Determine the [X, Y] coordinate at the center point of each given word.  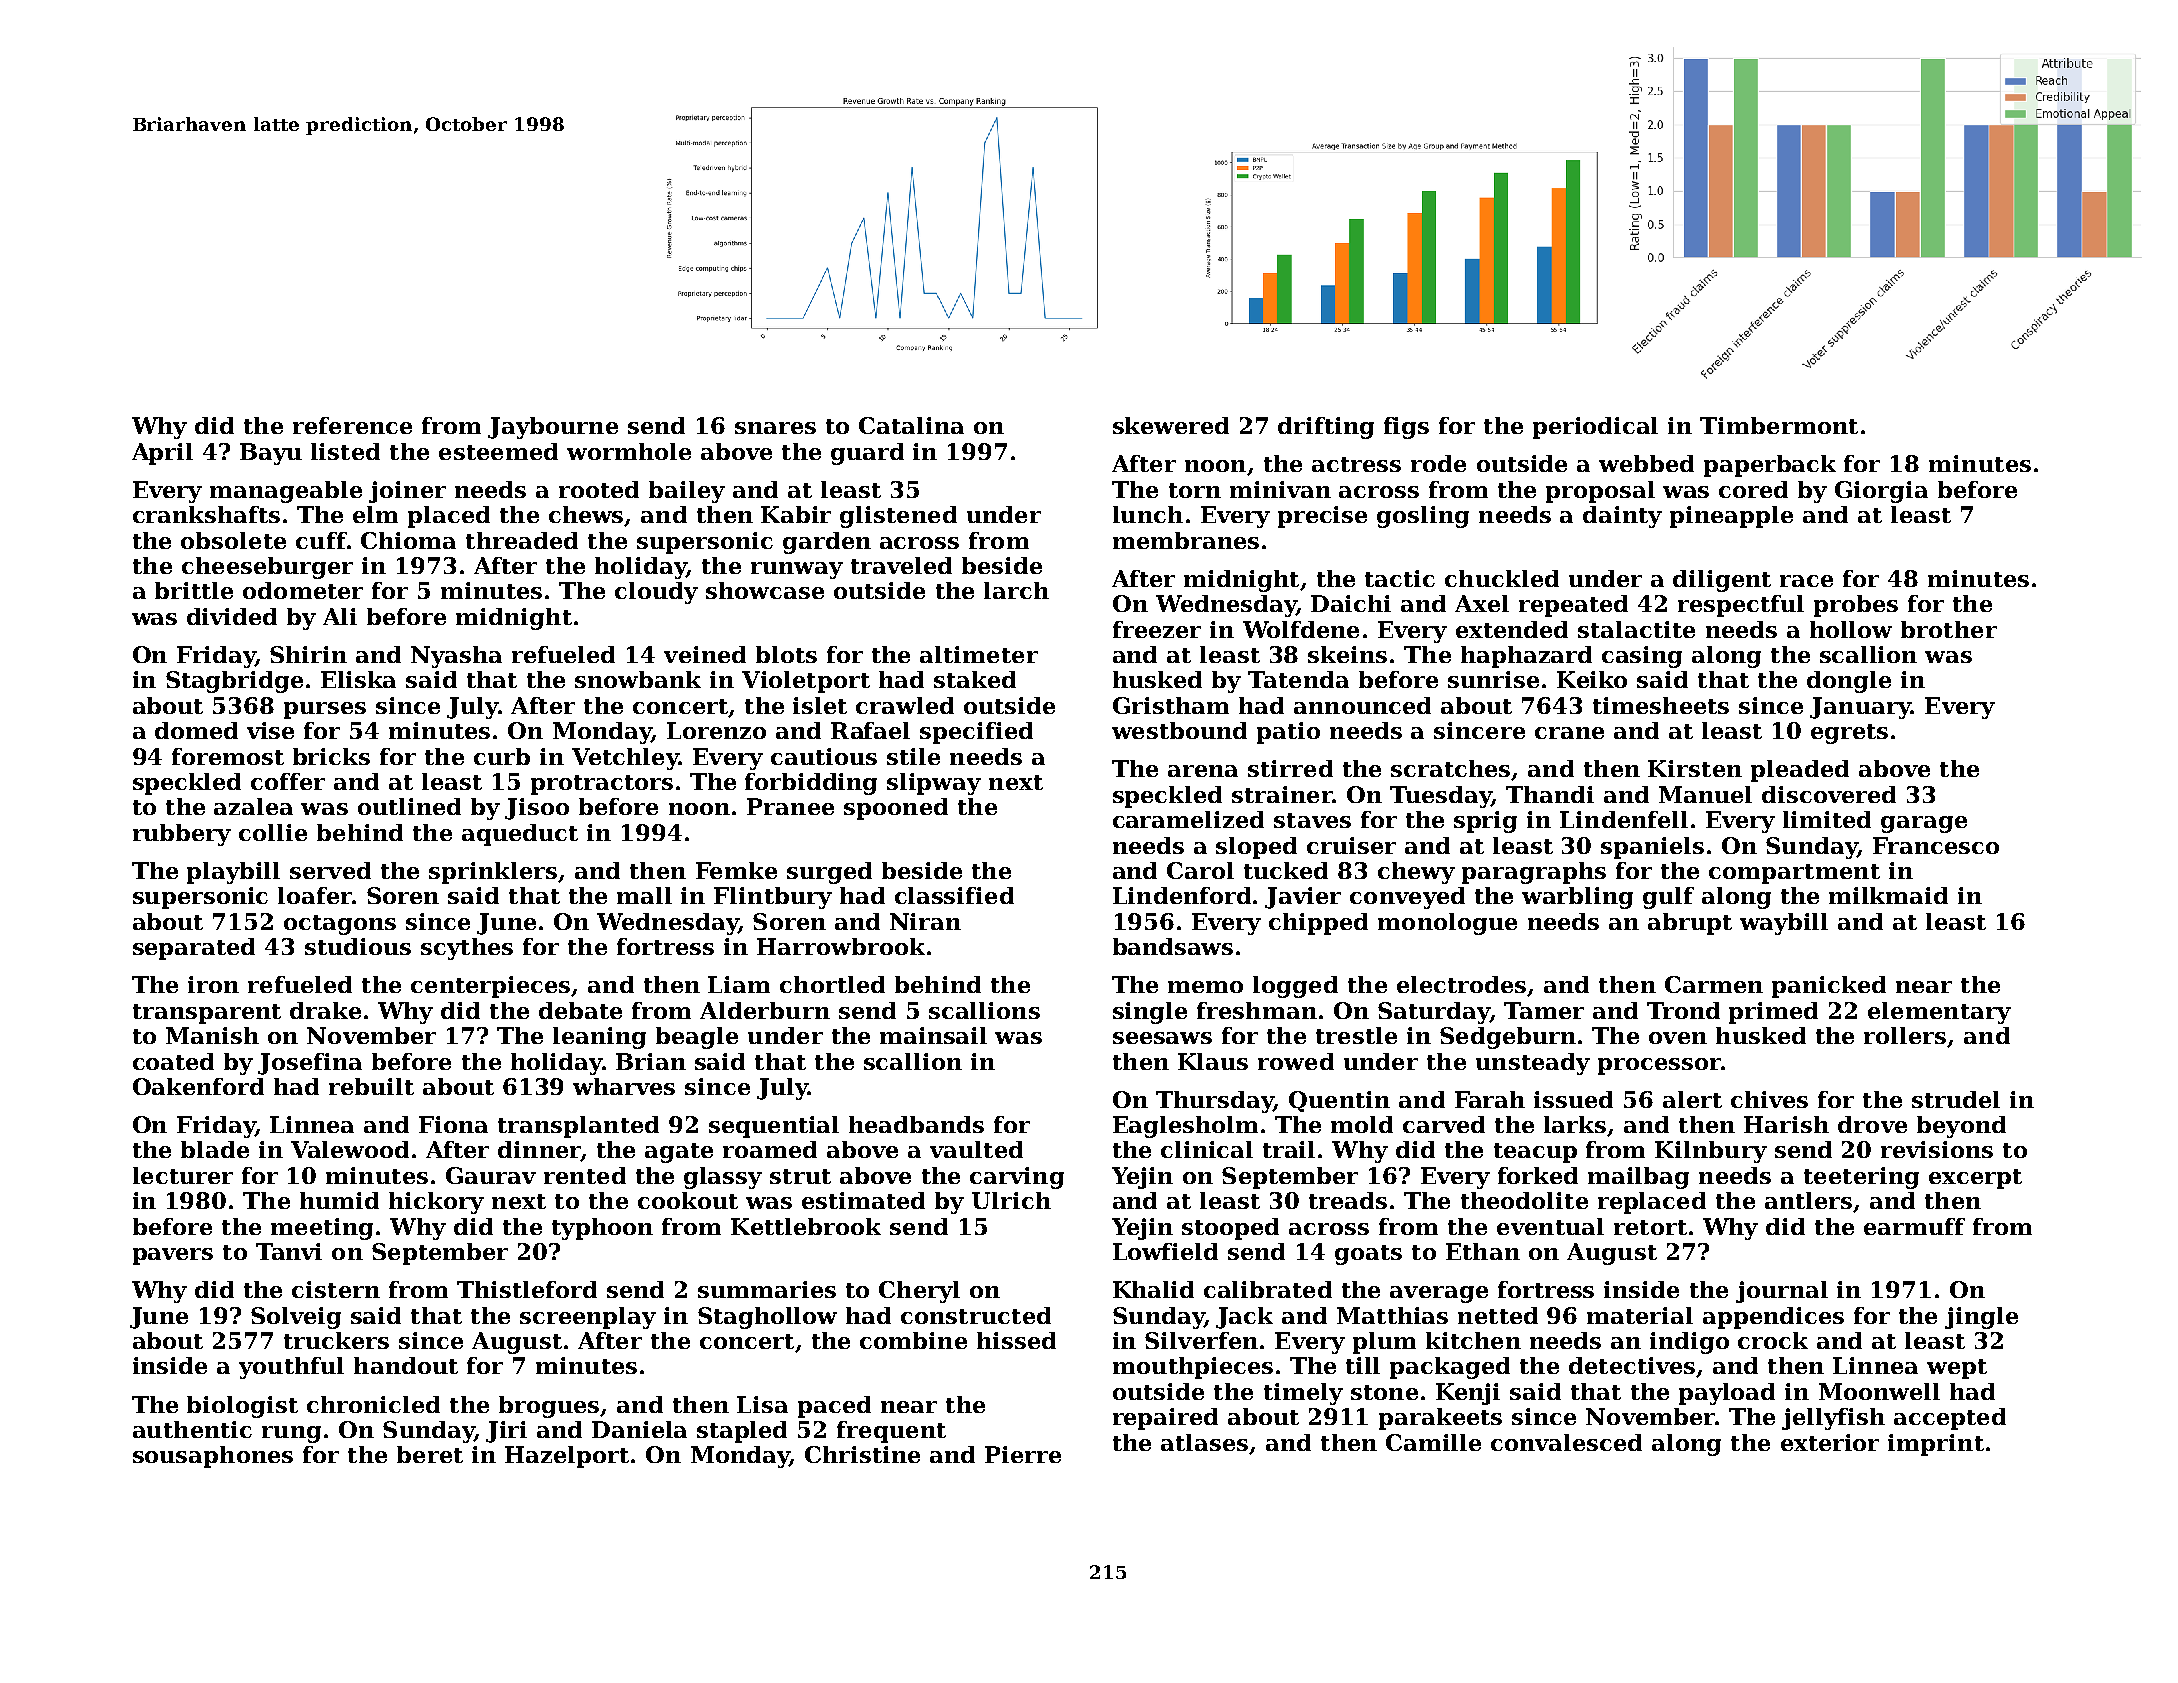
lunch [1148, 514]
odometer [303, 590]
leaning [599, 1038]
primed [1773, 1013]
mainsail [933, 1035]
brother [1949, 629]
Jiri [506, 1432]
